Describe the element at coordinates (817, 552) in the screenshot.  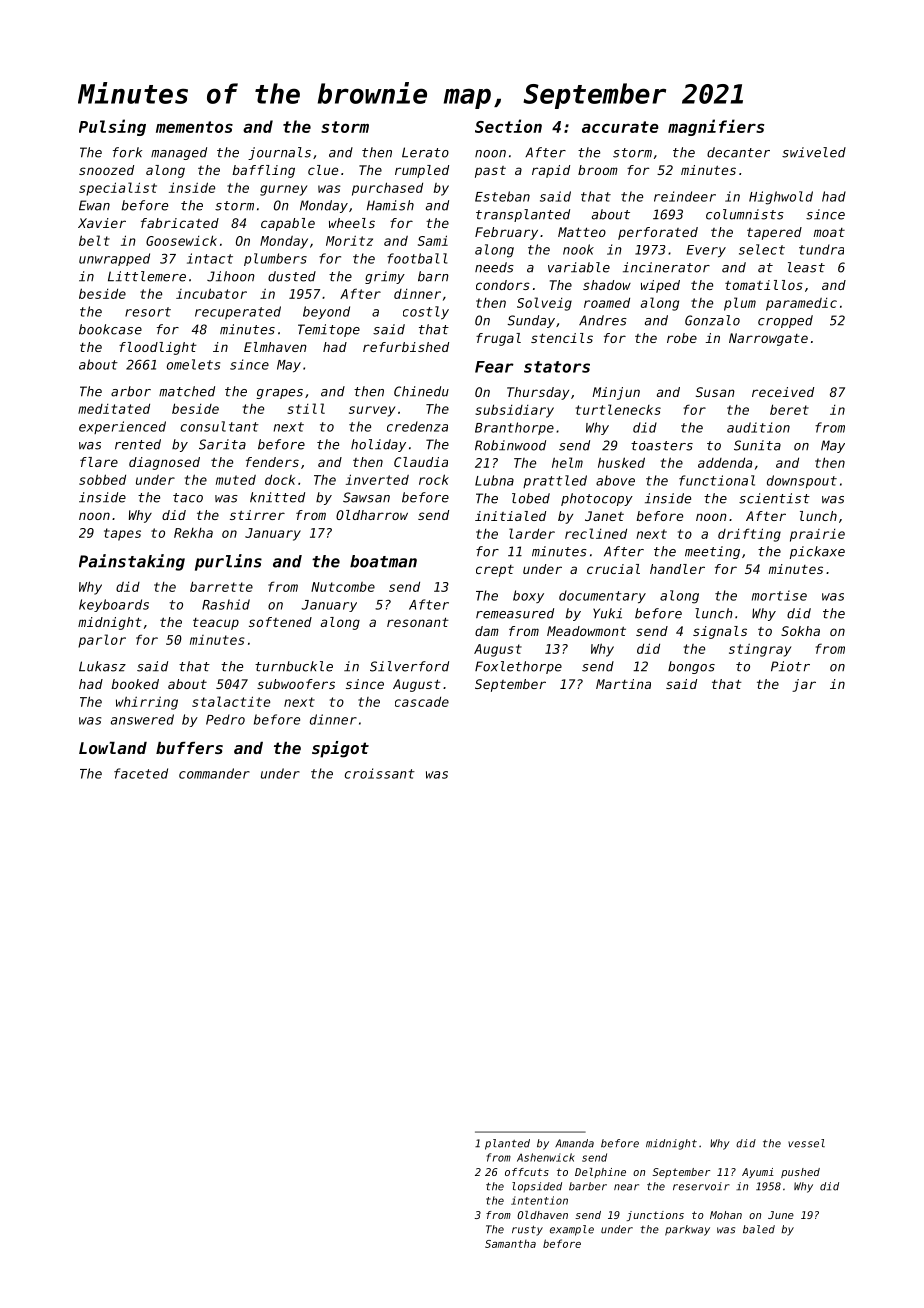
I see `pickaxe` at that location.
